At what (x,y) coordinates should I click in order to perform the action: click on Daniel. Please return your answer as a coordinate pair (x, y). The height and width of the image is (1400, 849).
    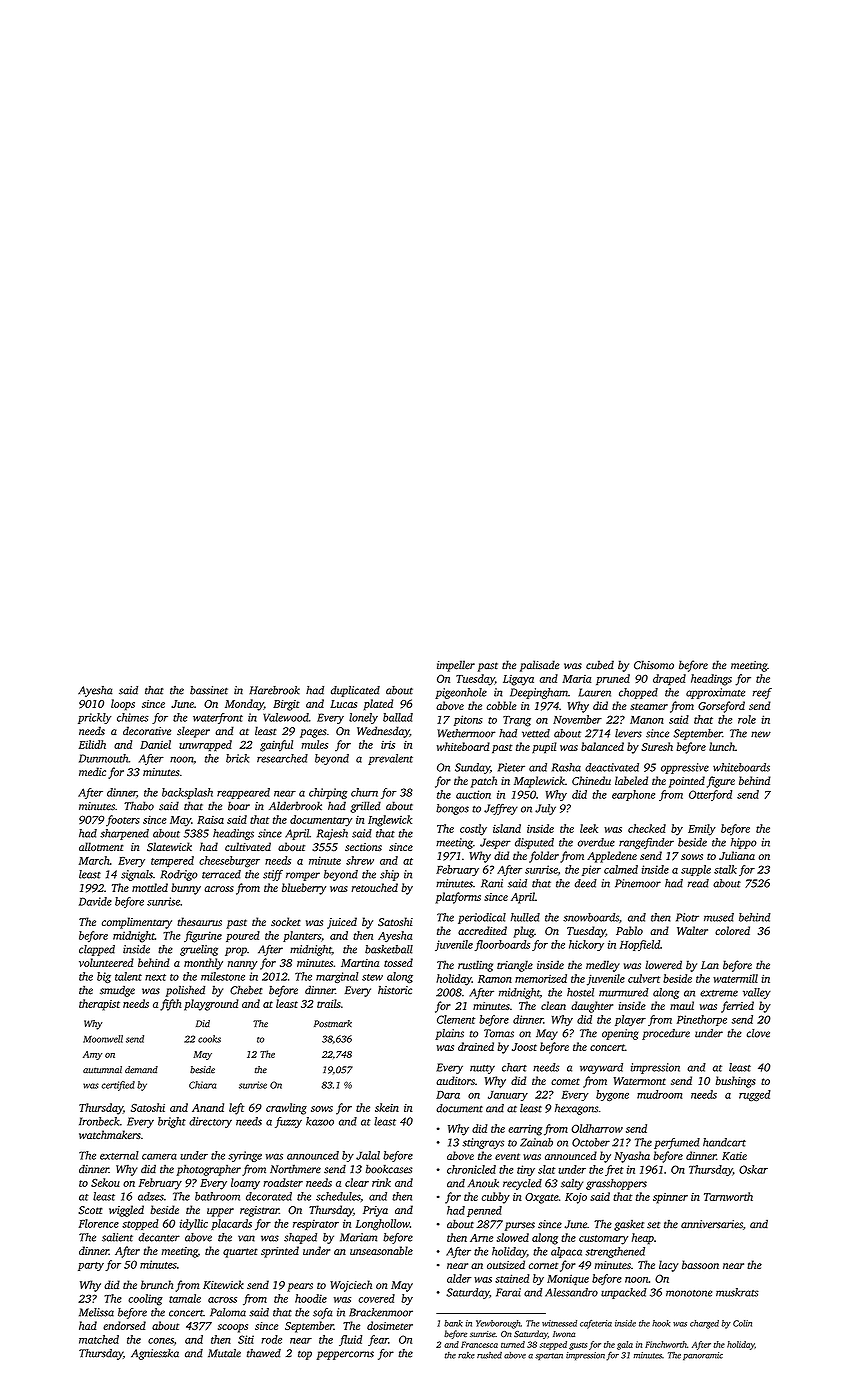
    Looking at the image, I should click on (155, 744).
